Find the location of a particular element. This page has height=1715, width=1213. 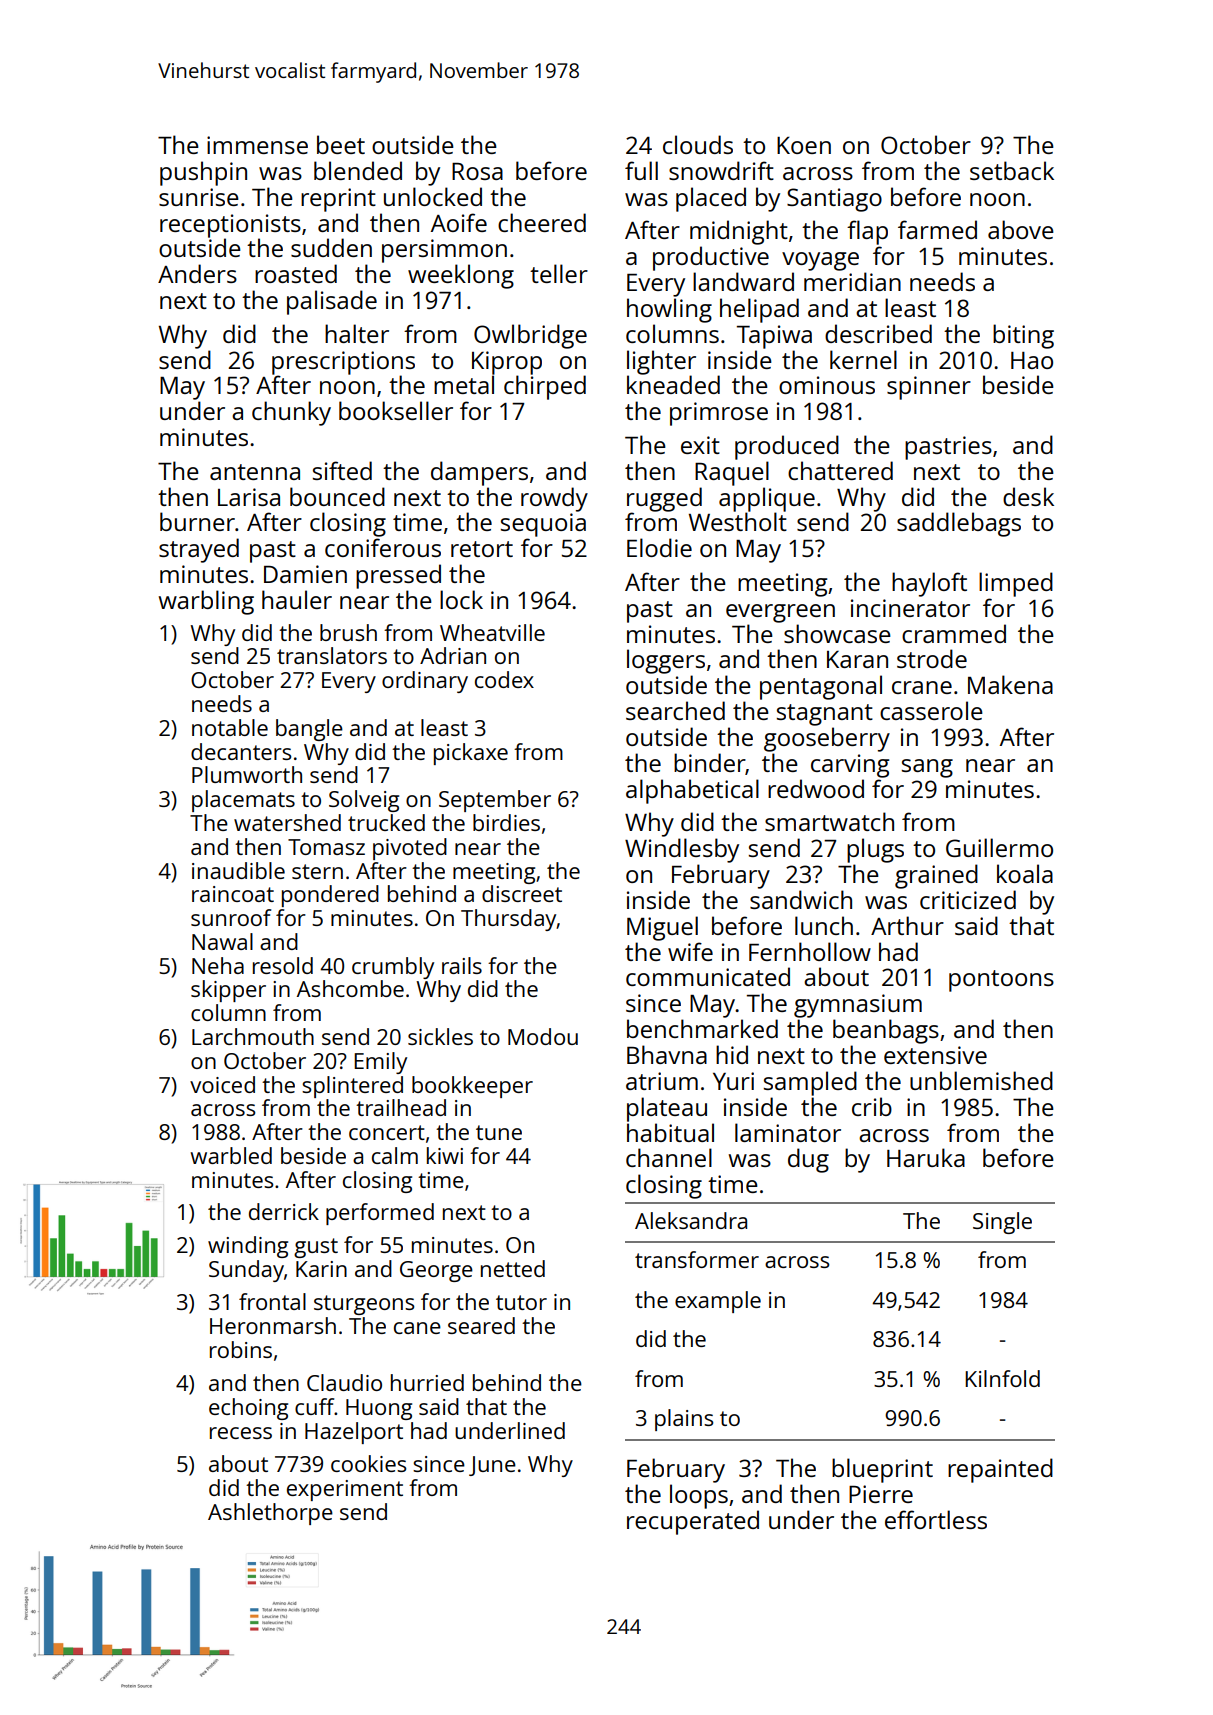

voiced is located at coordinates (222, 1084).
